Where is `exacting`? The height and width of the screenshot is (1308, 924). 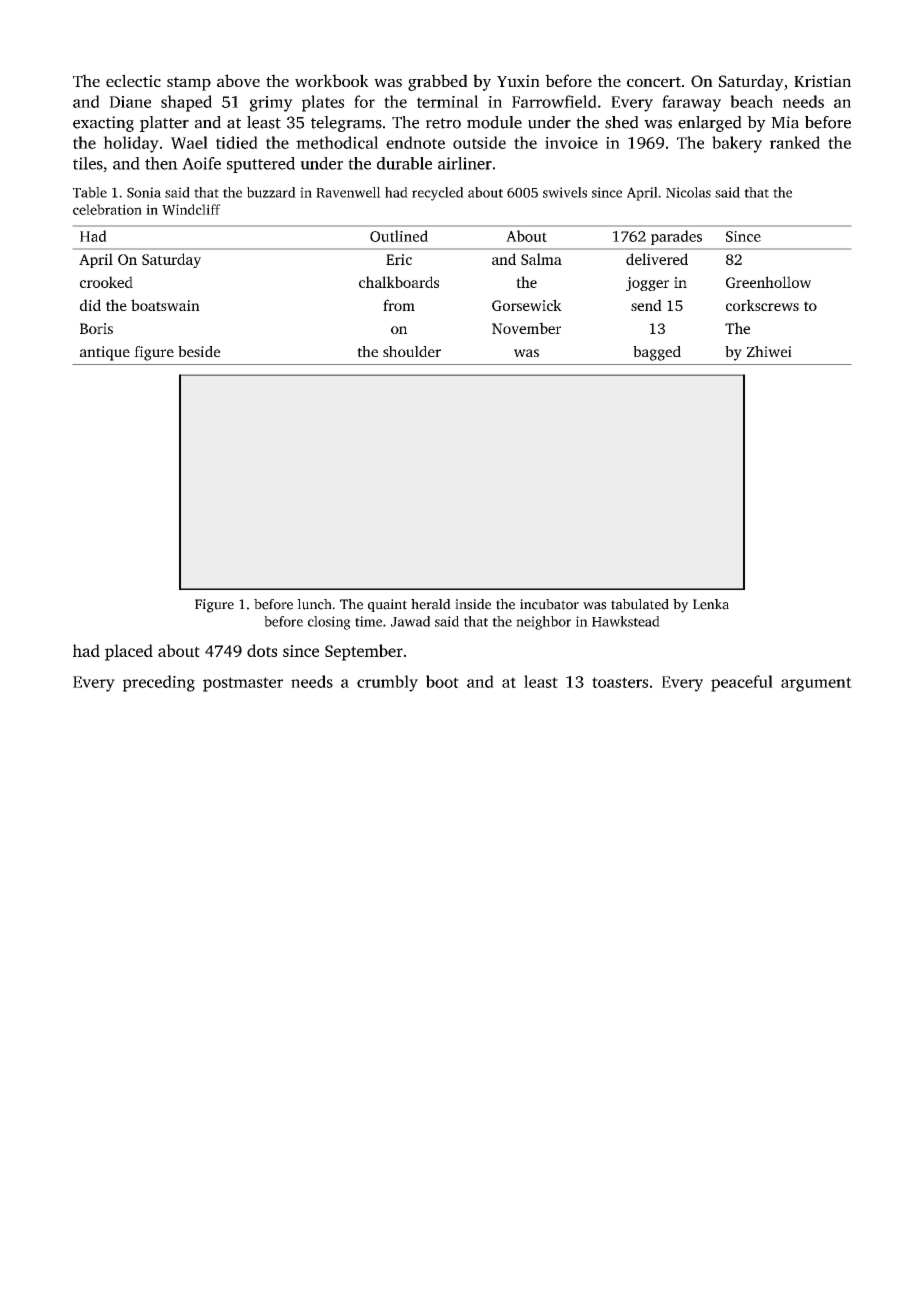
exacting is located at coordinates (103, 124).
